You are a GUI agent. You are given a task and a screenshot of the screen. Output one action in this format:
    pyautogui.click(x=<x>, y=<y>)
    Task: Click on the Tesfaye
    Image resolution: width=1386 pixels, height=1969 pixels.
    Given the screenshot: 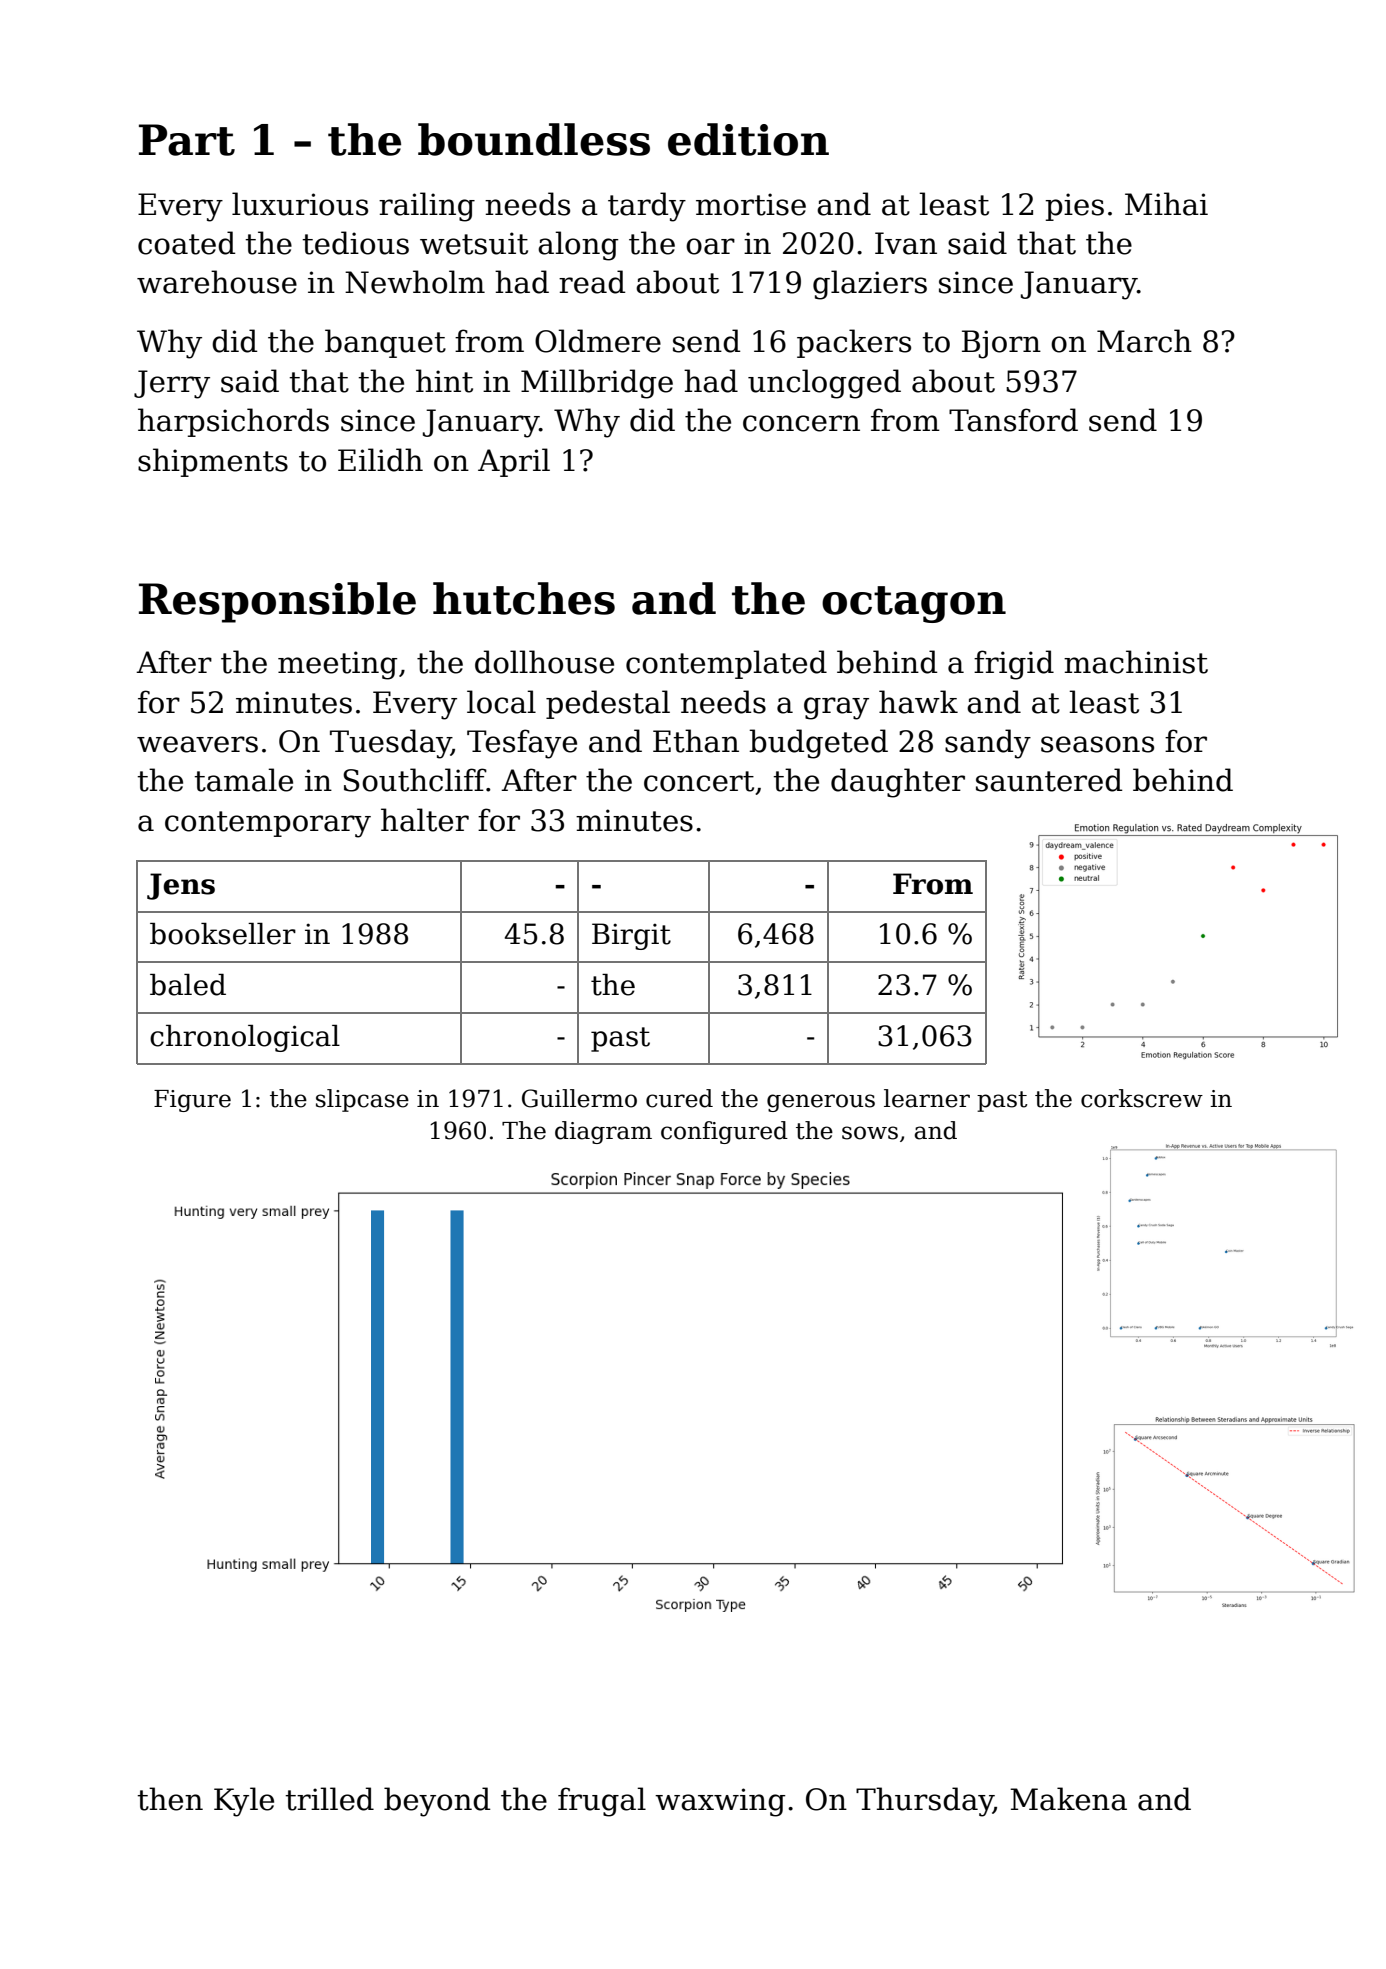 What is the action you would take?
    pyautogui.click(x=522, y=744)
